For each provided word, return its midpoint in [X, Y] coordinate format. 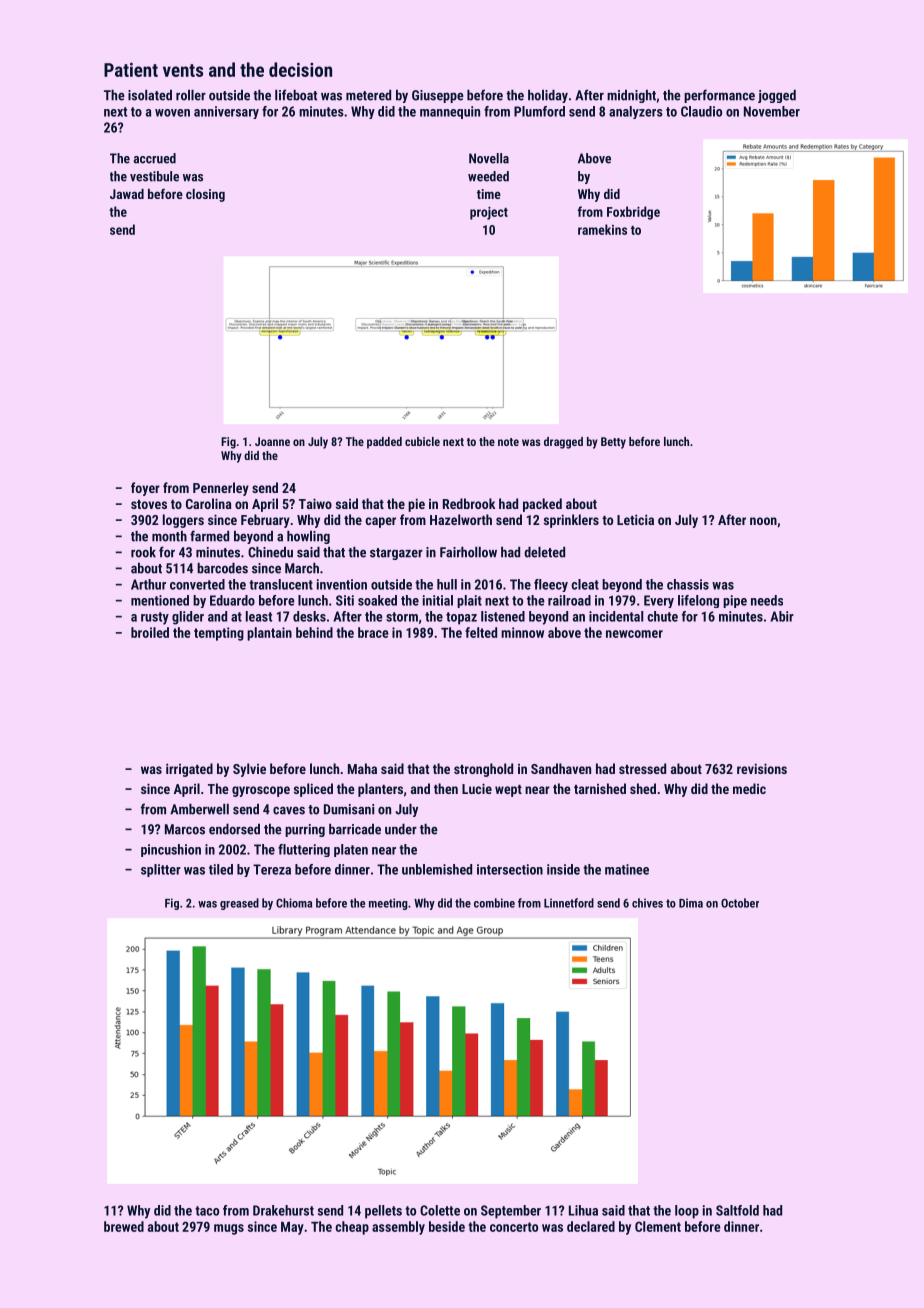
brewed [124, 1226]
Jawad [127, 194]
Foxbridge [633, 213]
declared [591, 1226]
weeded [488, 176]
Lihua [583, 1210]
